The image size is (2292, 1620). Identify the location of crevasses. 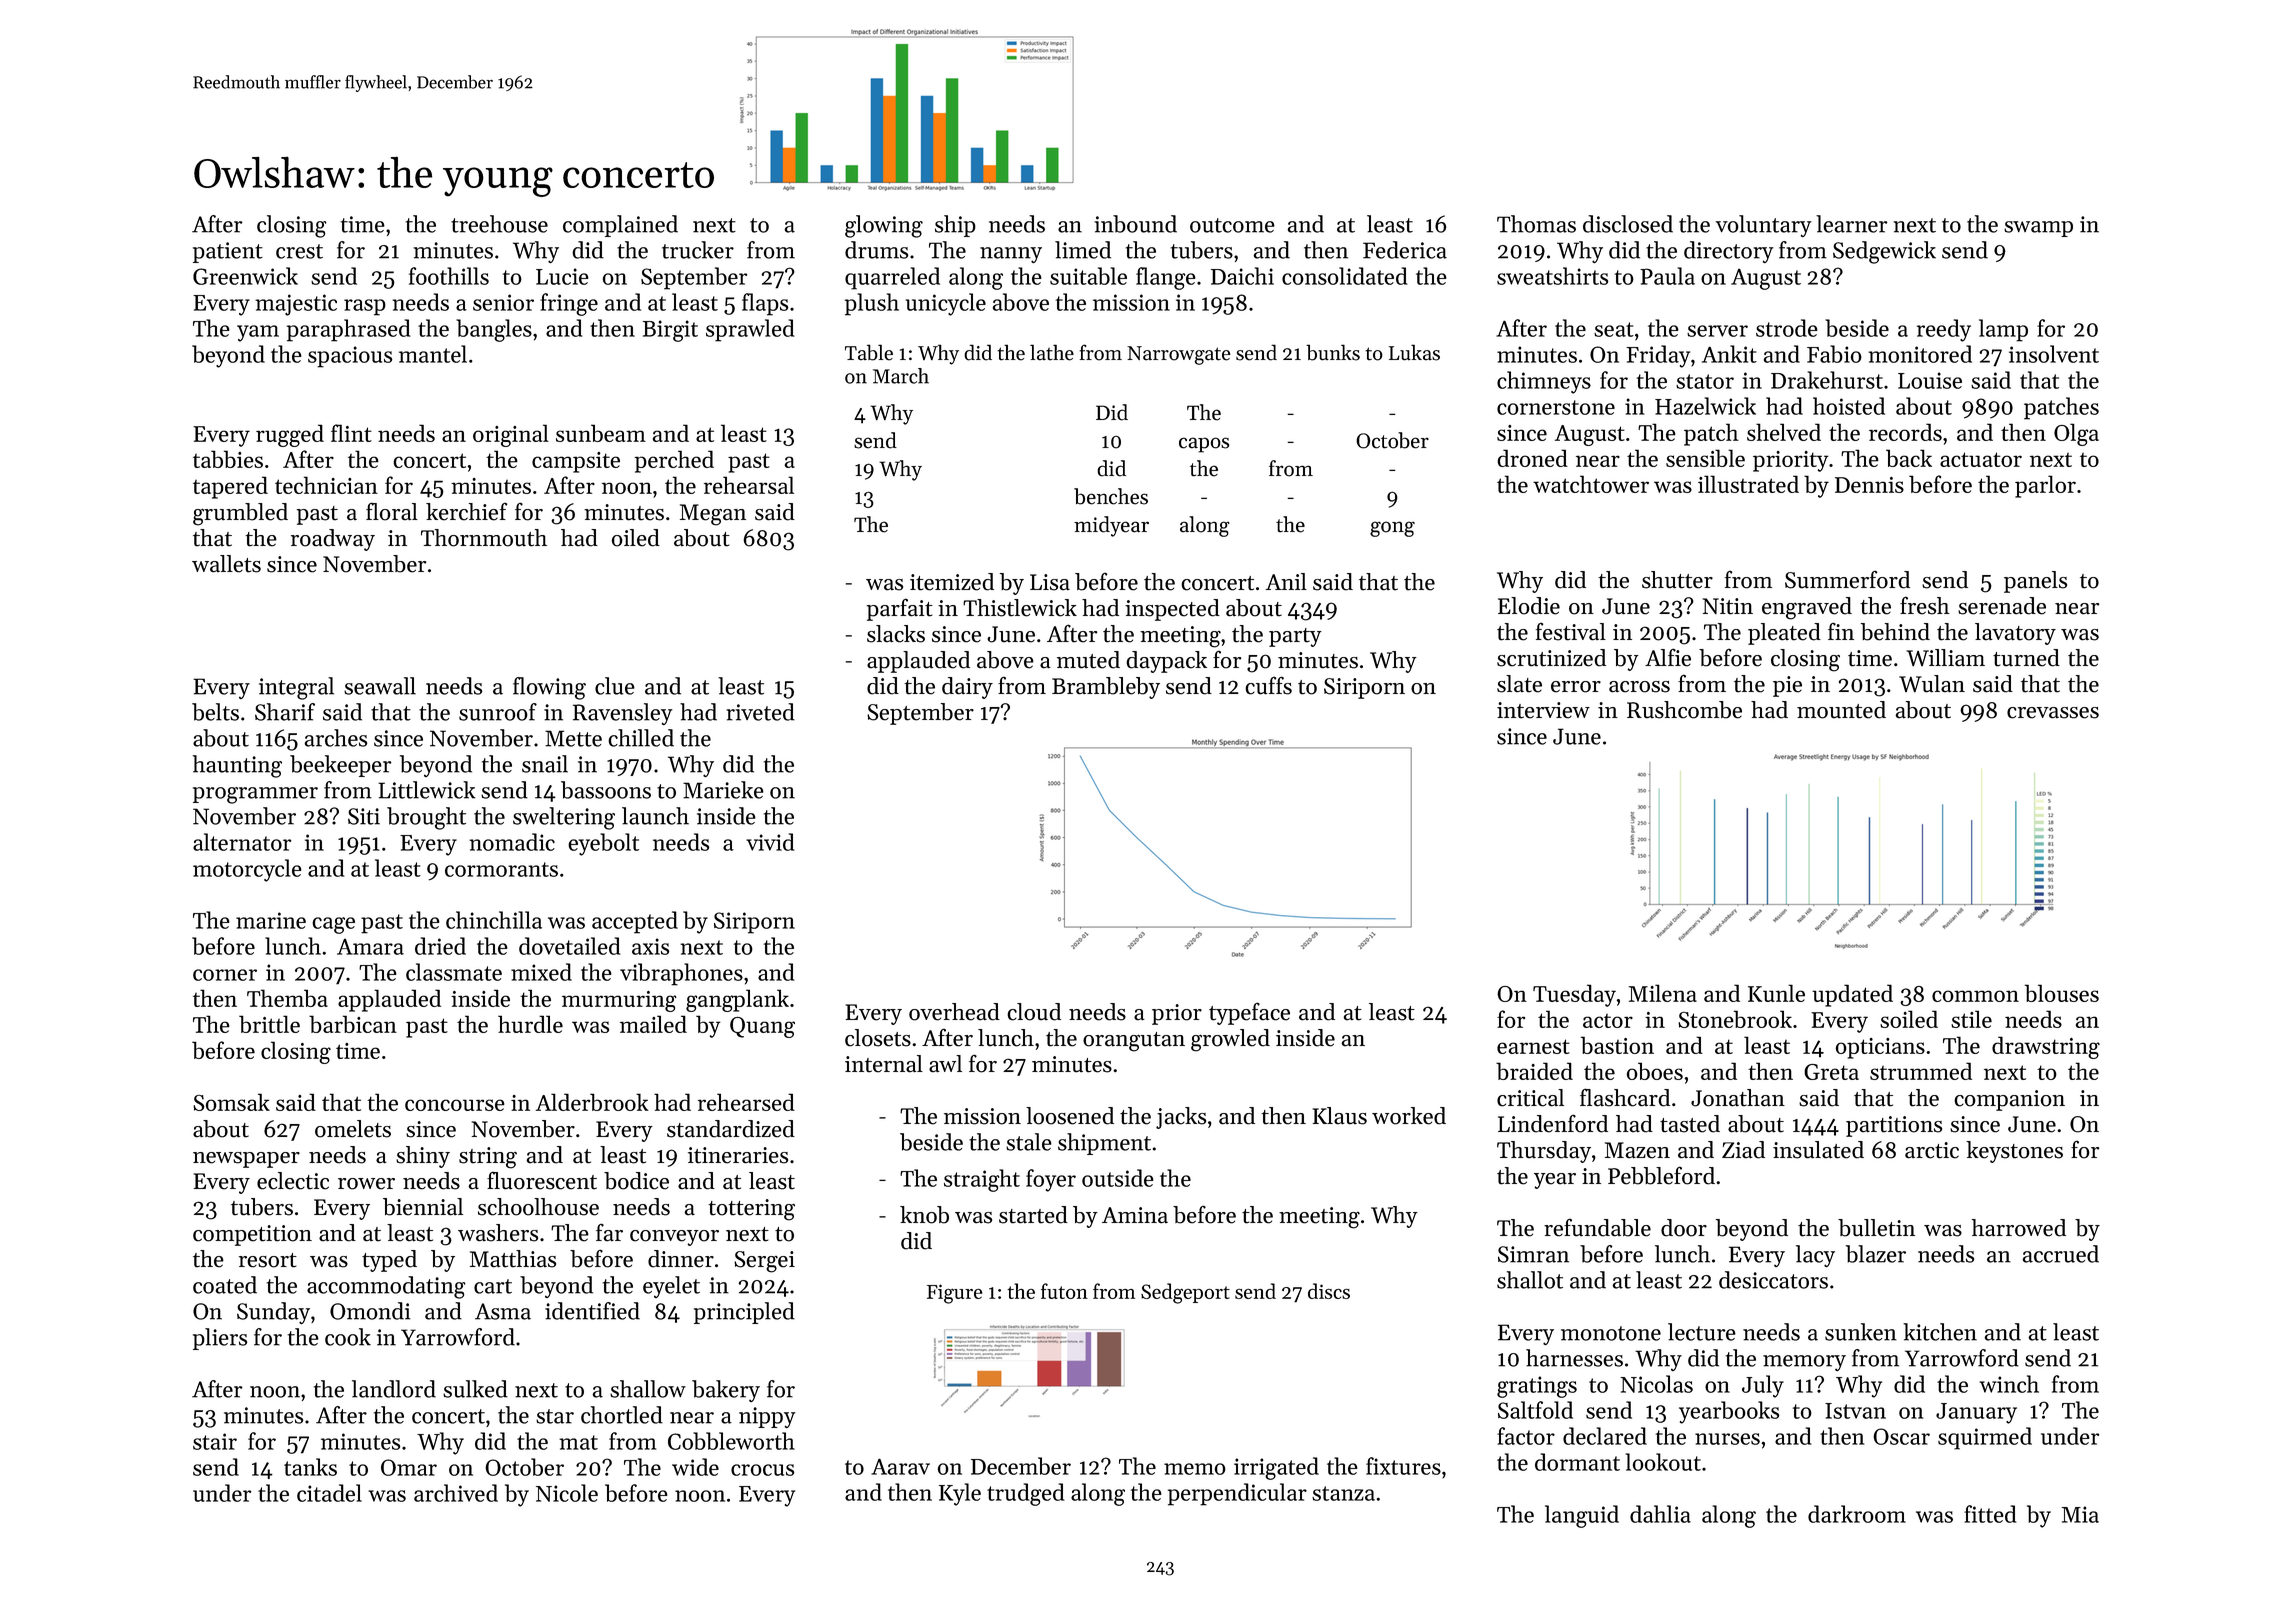
(2053, 713).
